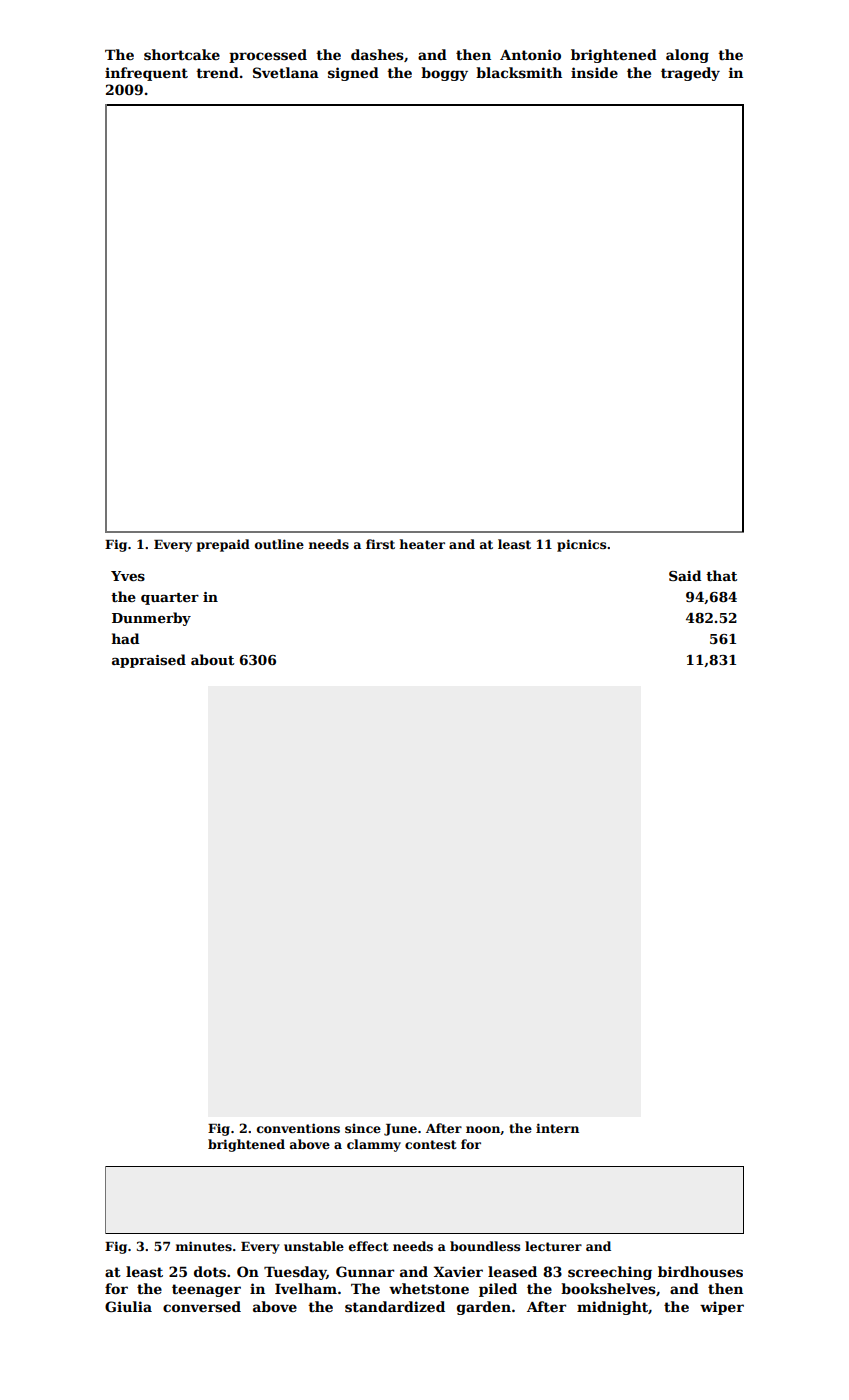 The width and height of the page is (849, 1400). Describe the element at coordinates (594, 72) in the page. I see `inside` at that location.
